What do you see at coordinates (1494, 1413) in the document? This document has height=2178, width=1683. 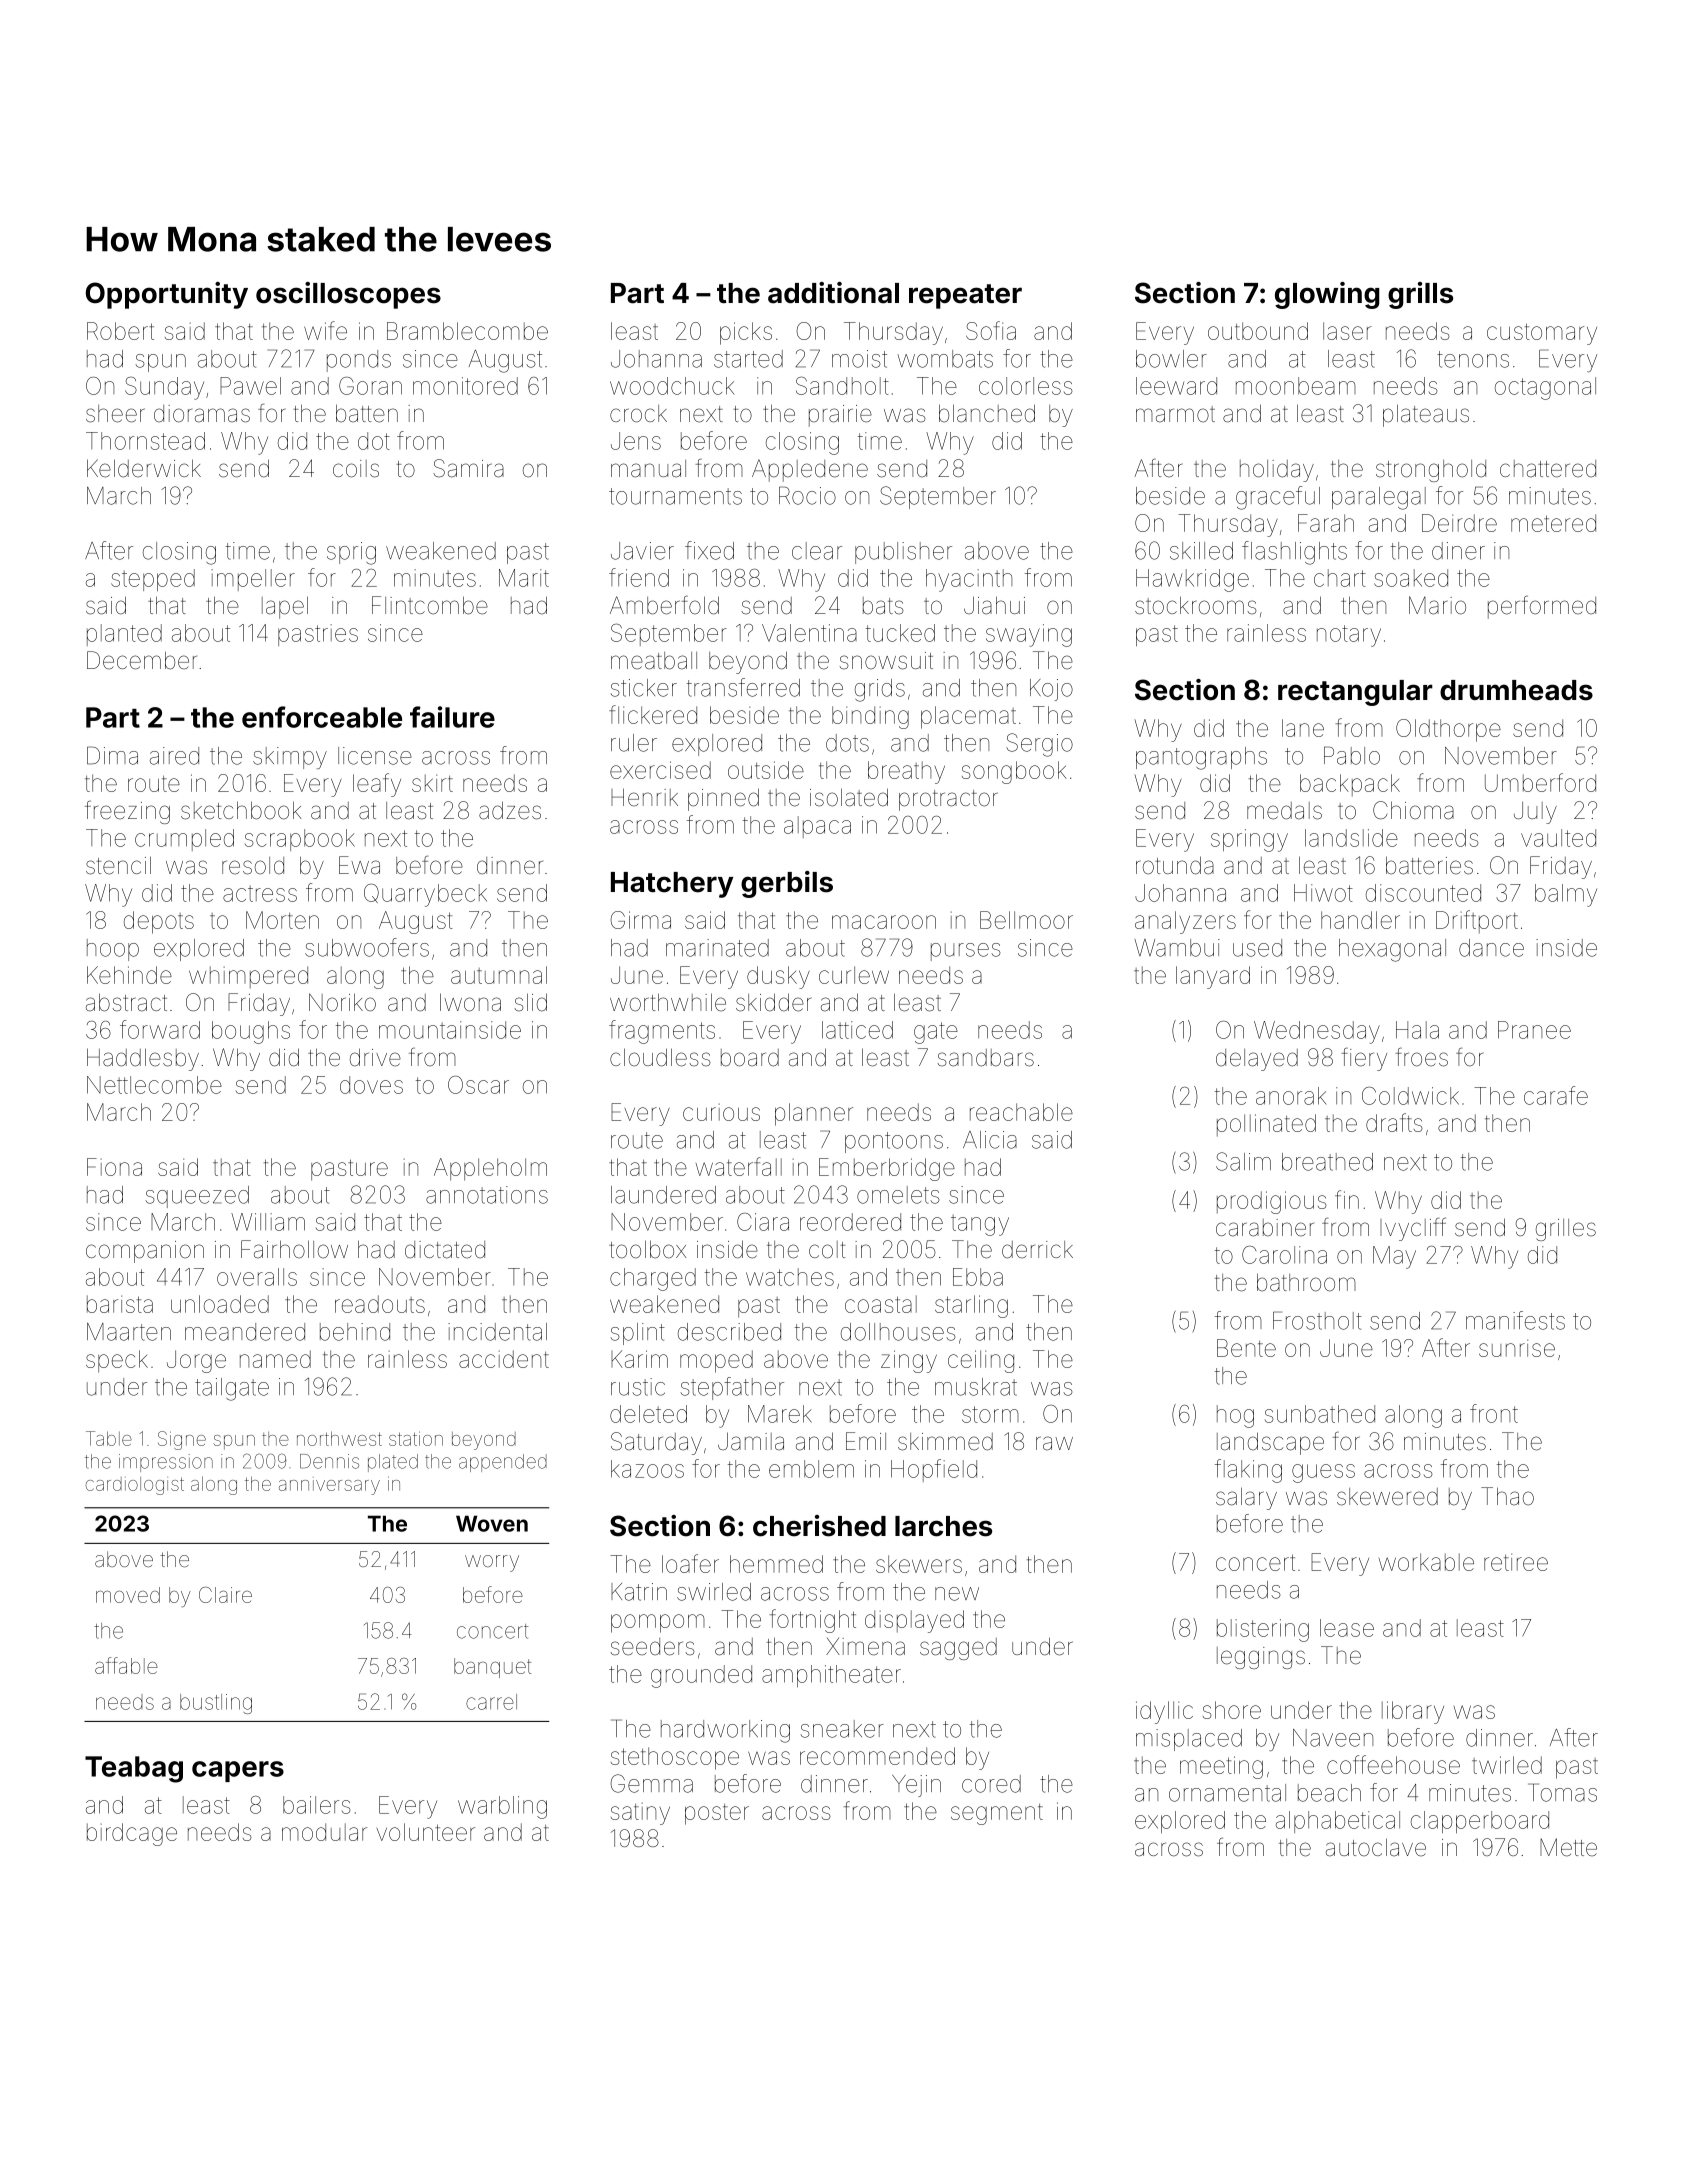 I see `front` at bounding box center [1494, 1413].
